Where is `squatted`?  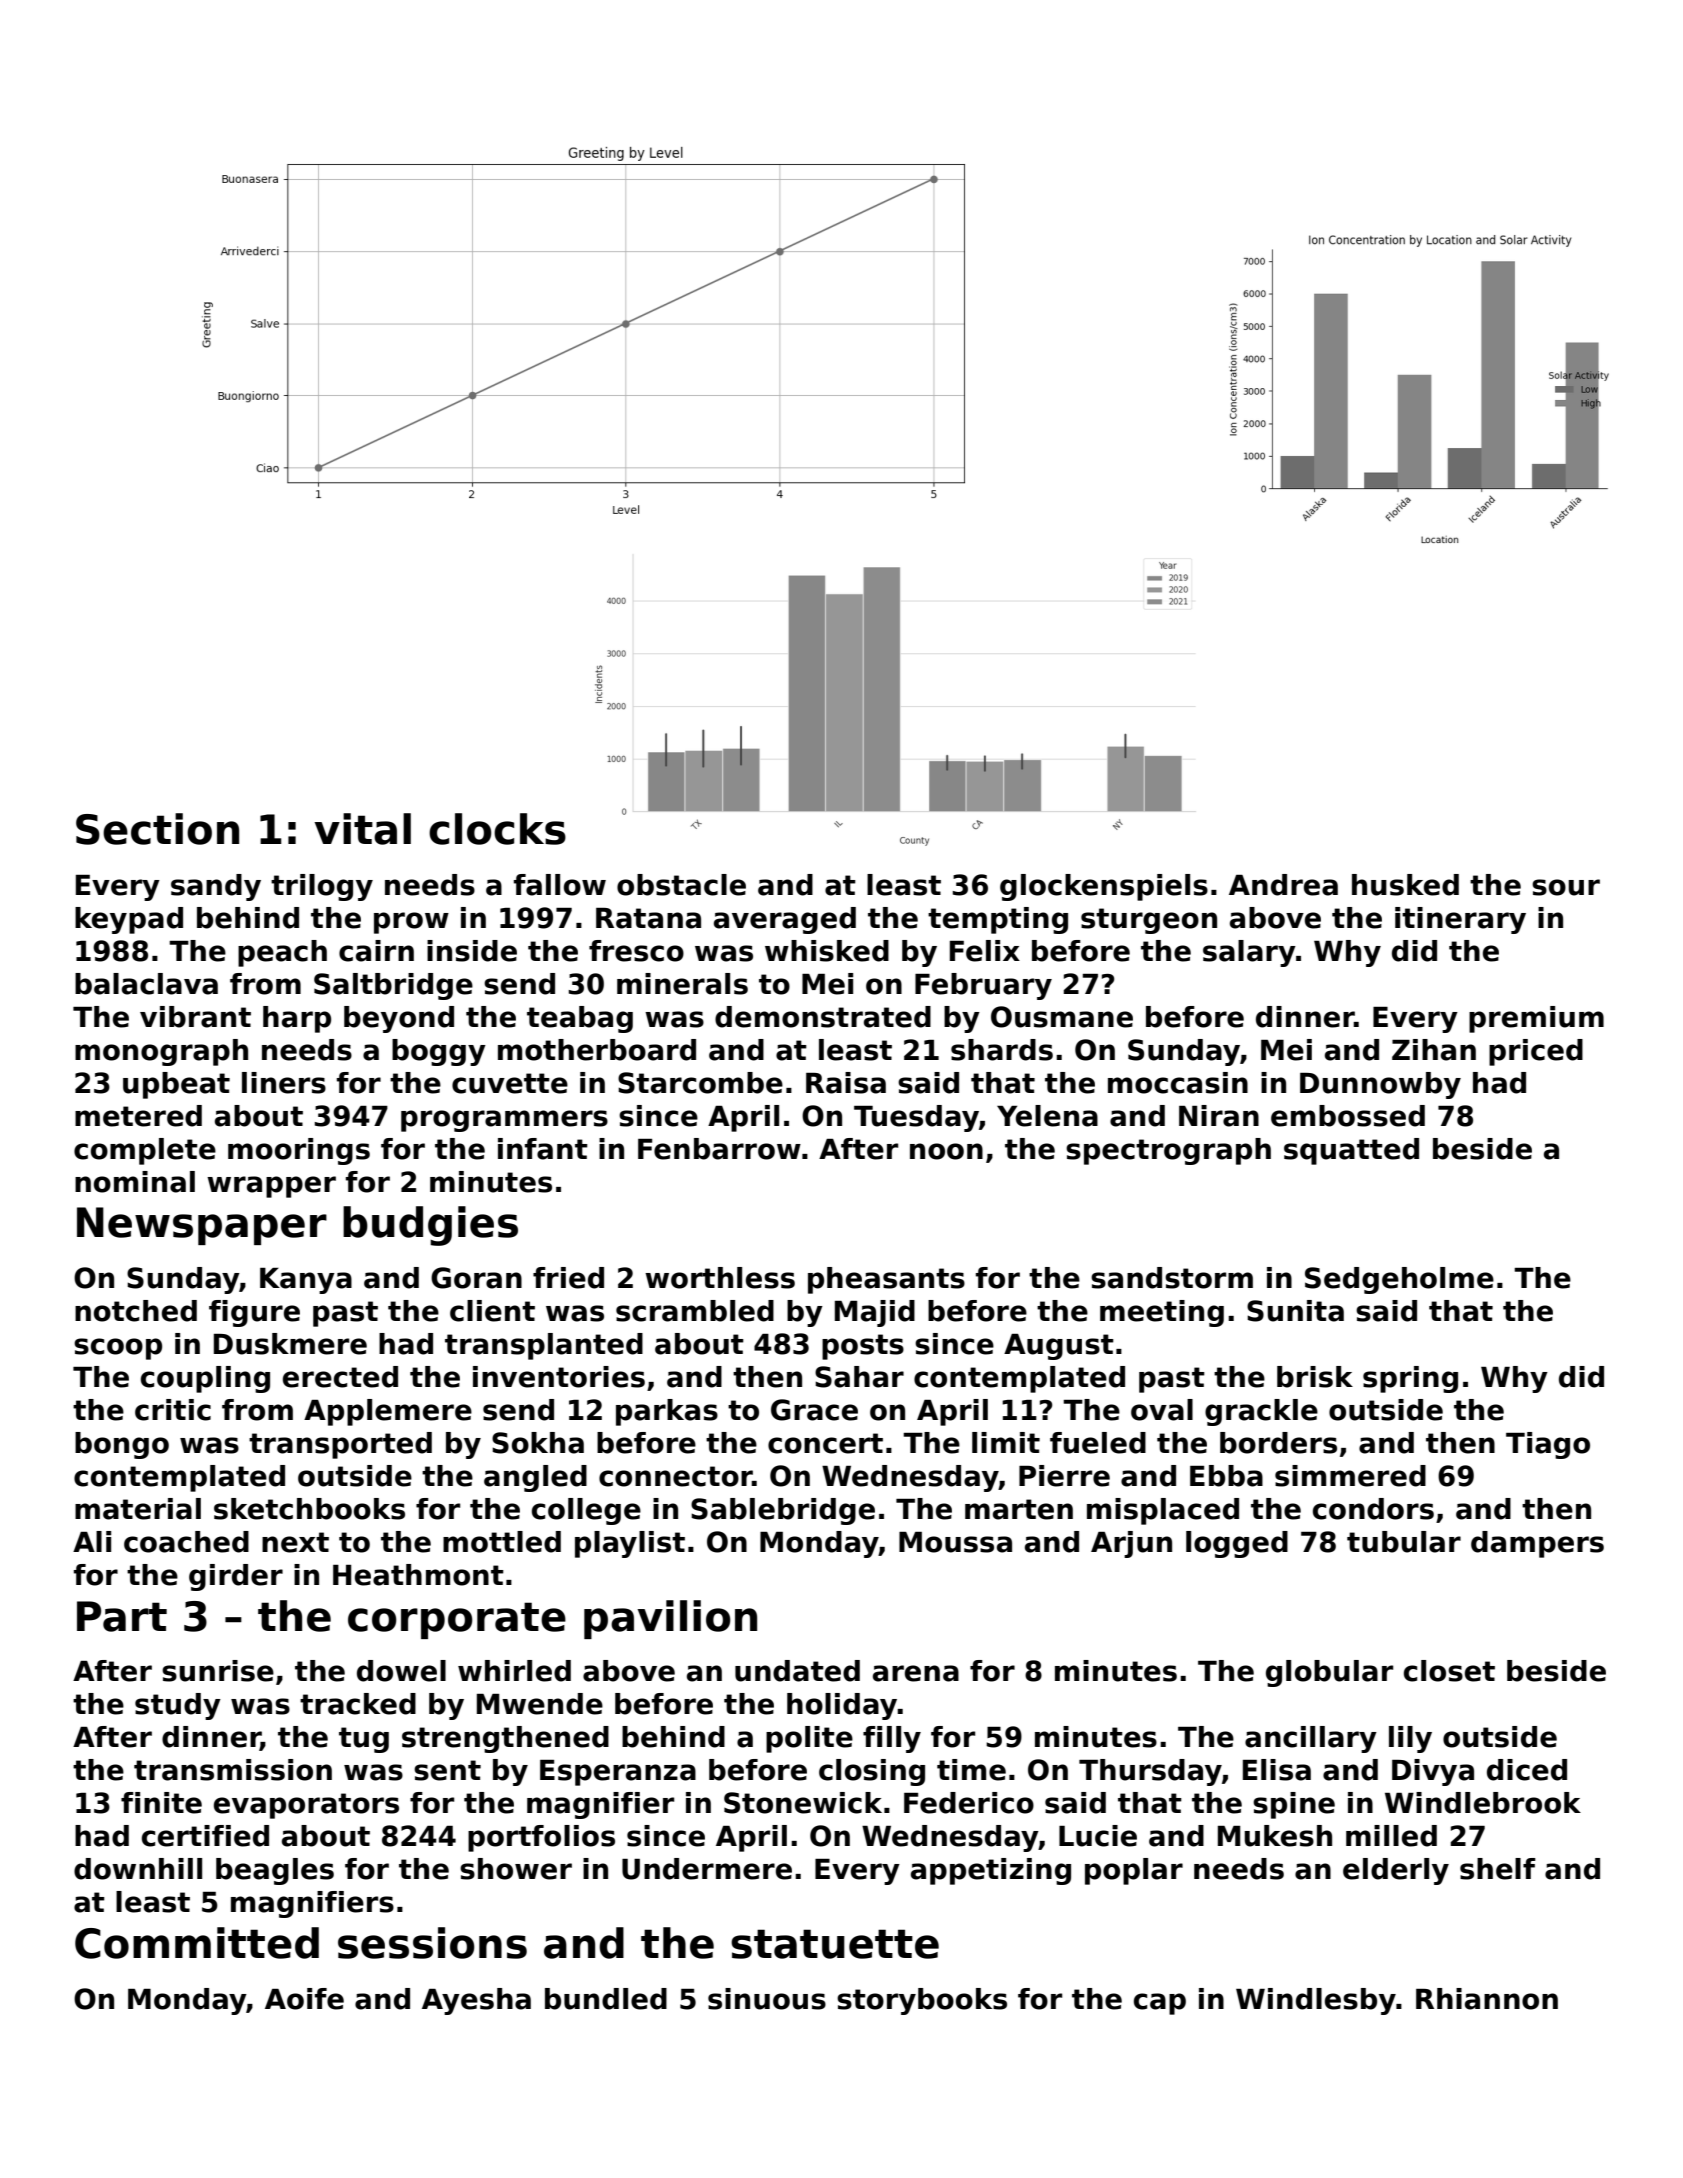
squatted is located at coordinates (1351, 1151).
